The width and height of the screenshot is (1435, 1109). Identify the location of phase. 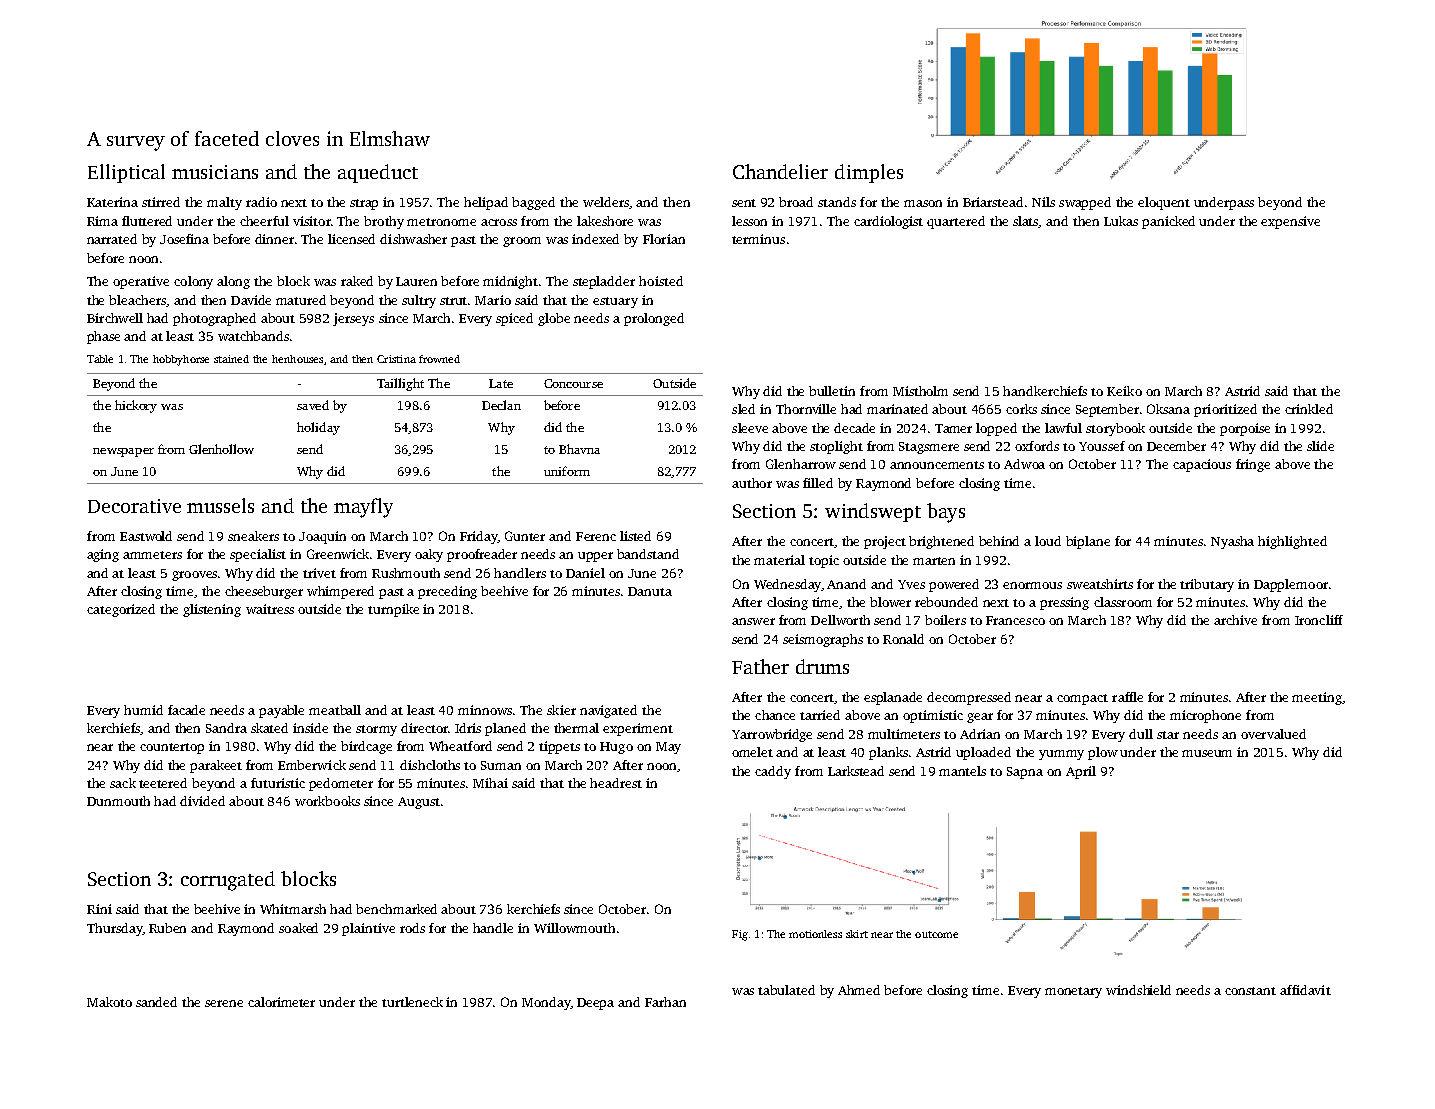
(103, 337).
